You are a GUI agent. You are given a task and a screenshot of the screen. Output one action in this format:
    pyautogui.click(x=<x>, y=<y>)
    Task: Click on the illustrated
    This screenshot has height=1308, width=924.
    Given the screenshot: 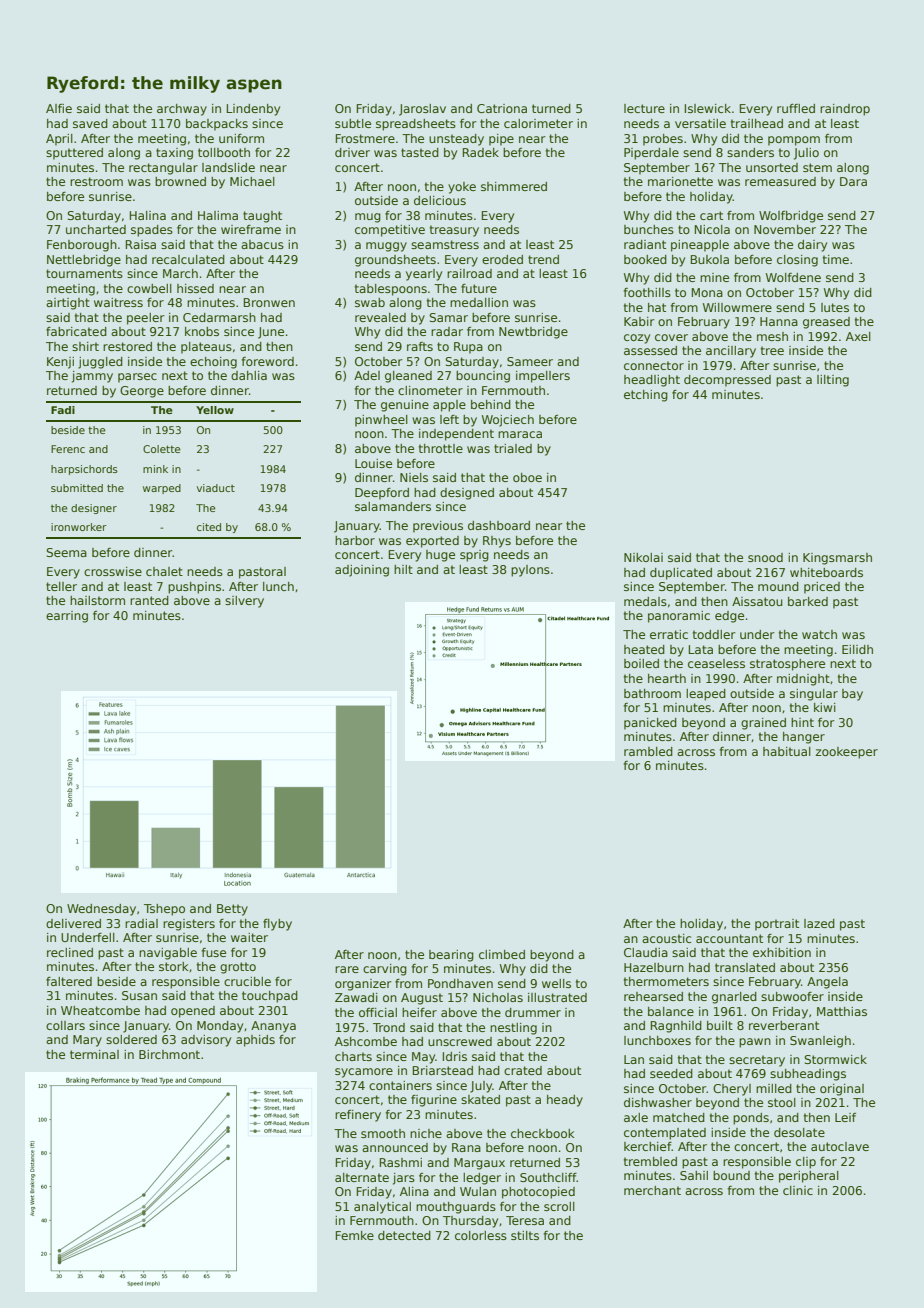 What is the action you would take?
    pyautogui.click(x=557, y=997)
